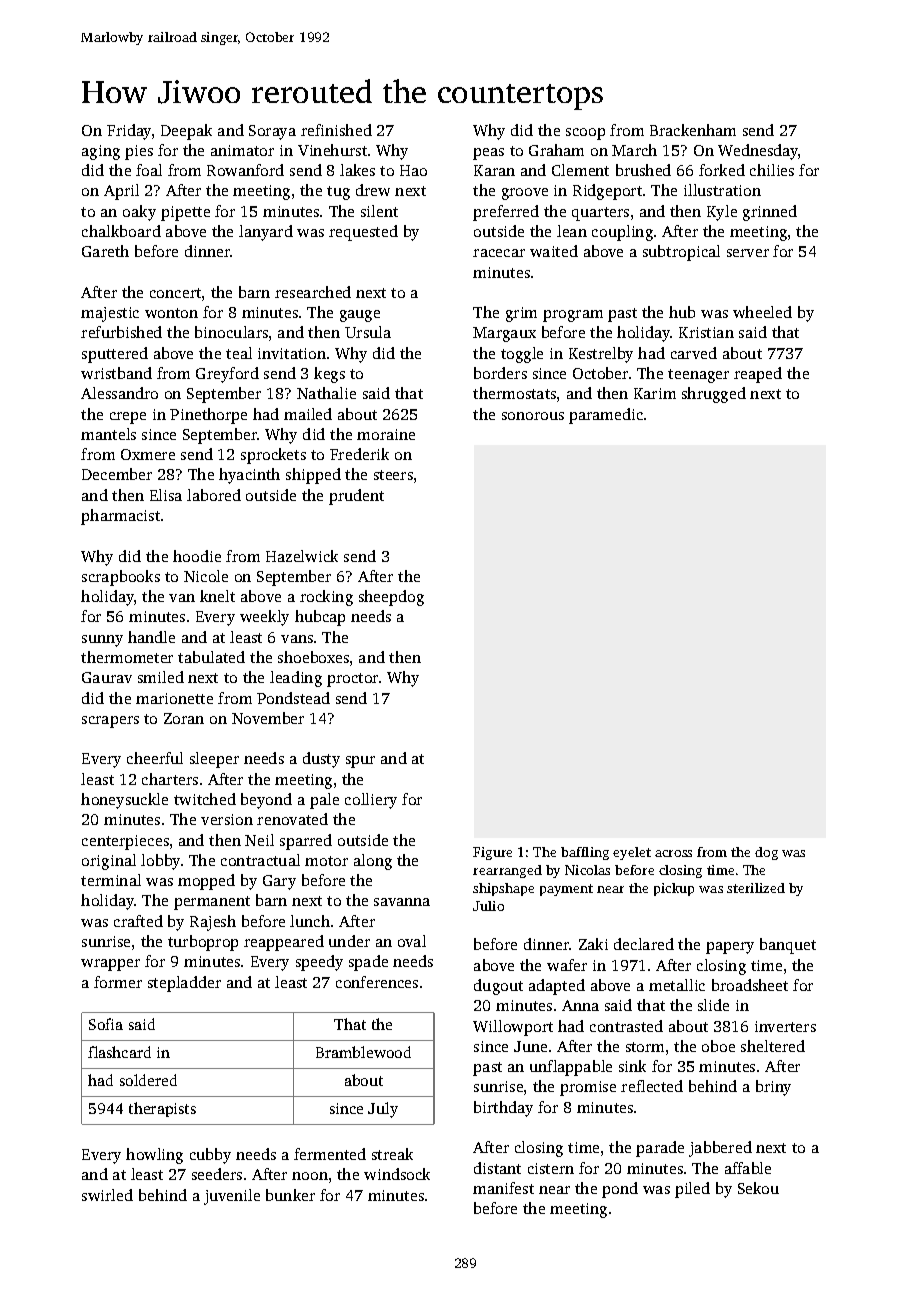 Image resolution: width=908 pixels, height=1316 pixels. I want to click on Friday, so click(129, 132).
